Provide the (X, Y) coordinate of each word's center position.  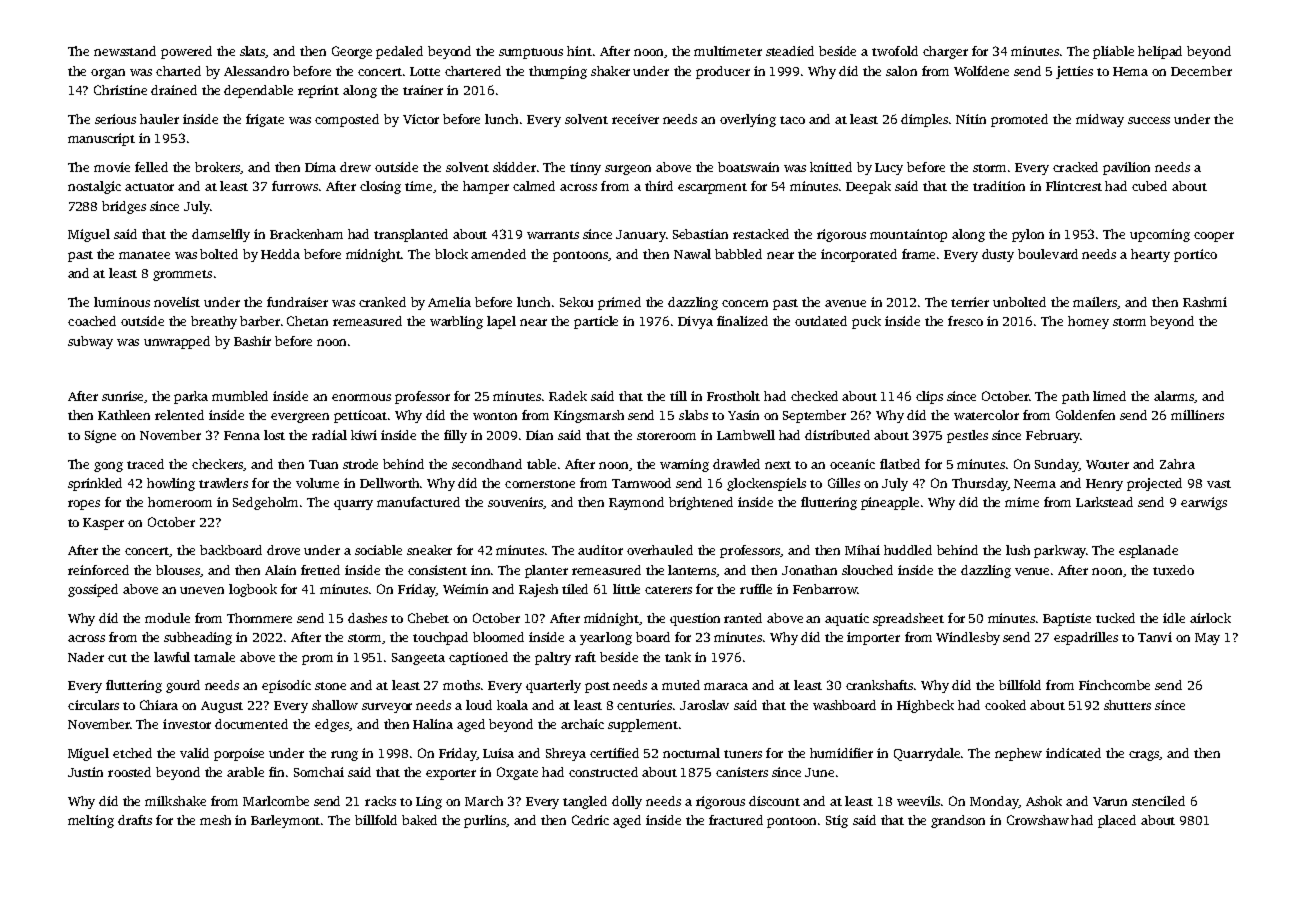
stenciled (1158, 801)
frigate (265, 120)
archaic (582, 724)
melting (91, 821)
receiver (635, 119)
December (1201, 71)
